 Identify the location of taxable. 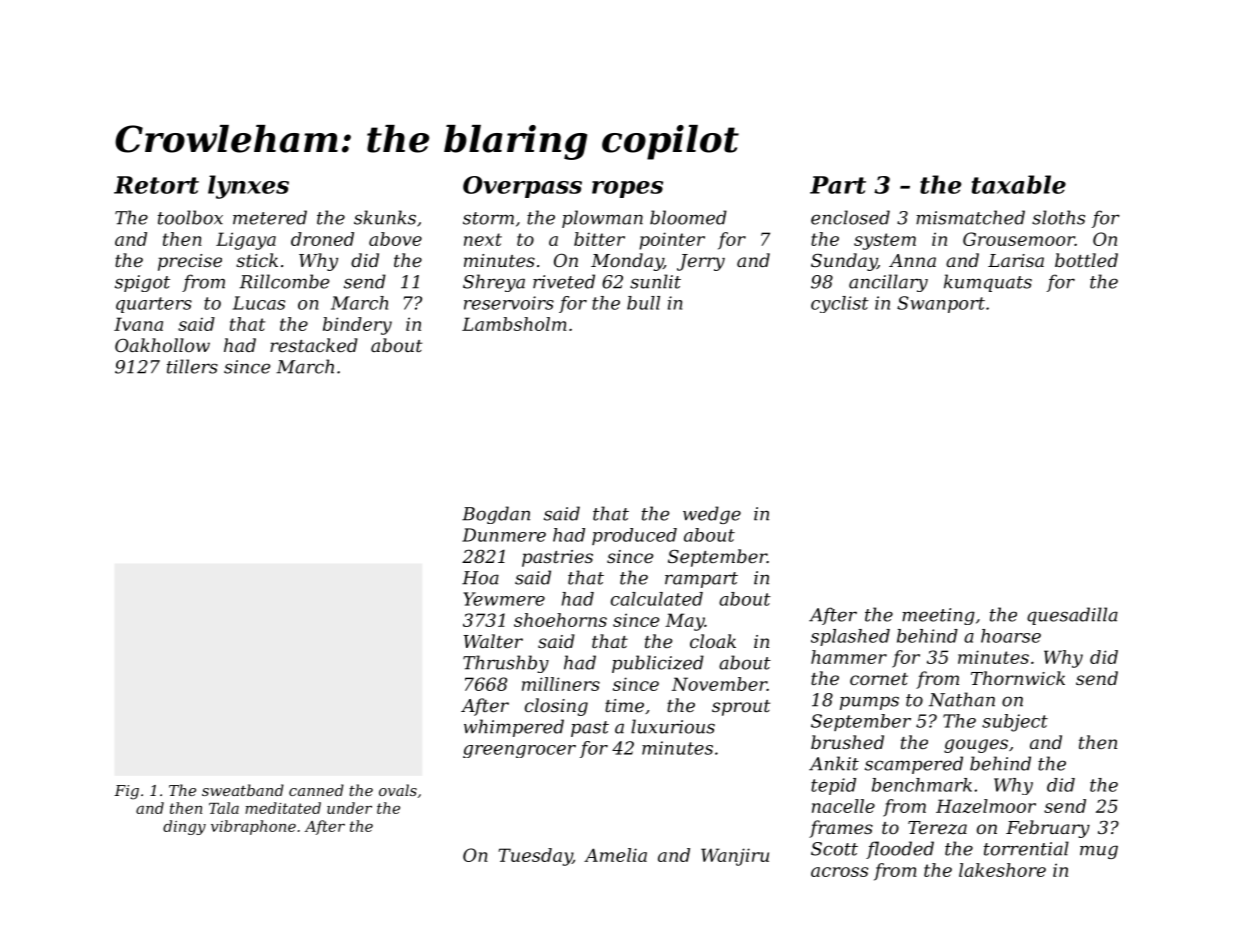
(1019, 184).
